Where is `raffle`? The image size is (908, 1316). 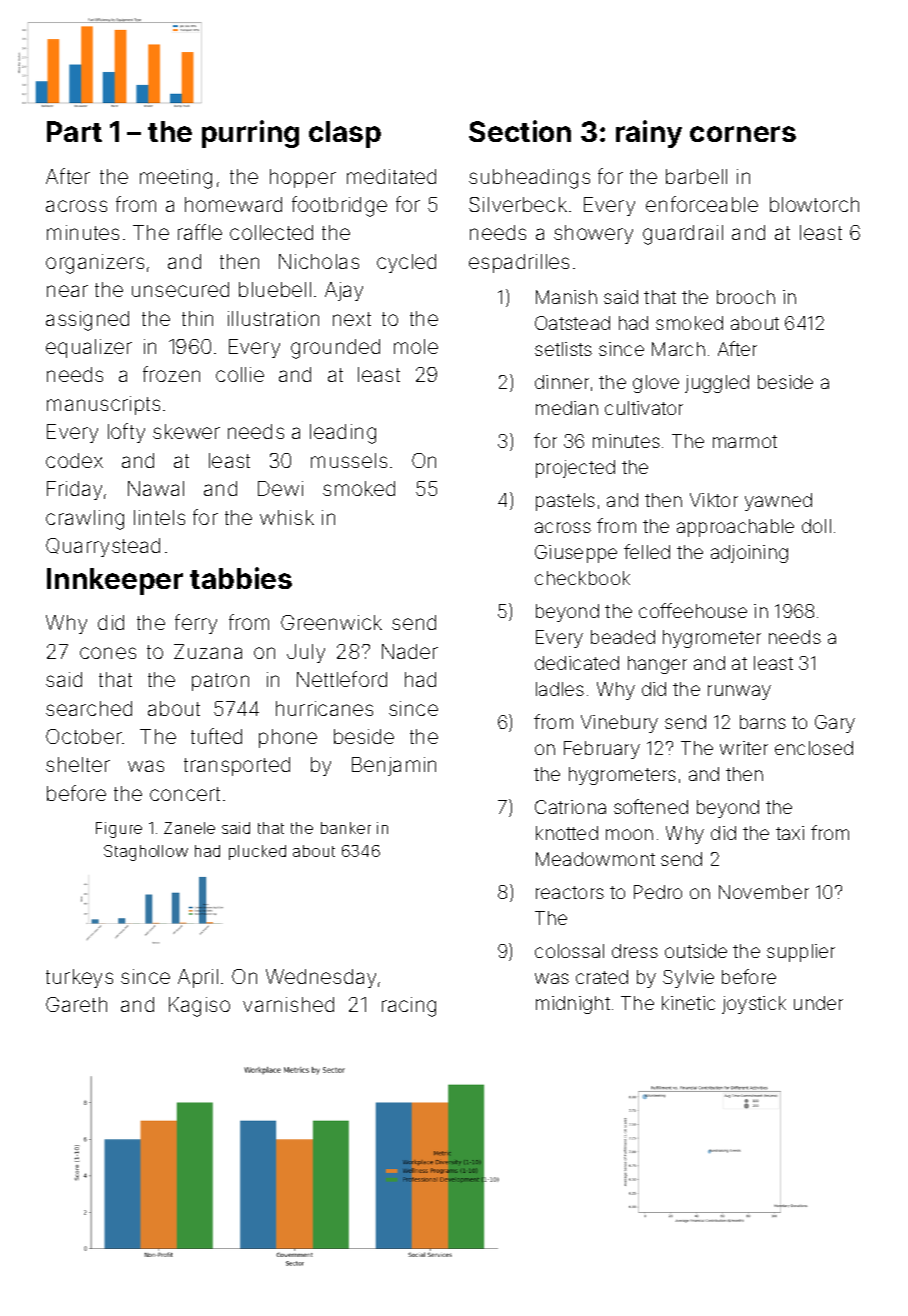
raffle is located at coordinates (200, 232).
